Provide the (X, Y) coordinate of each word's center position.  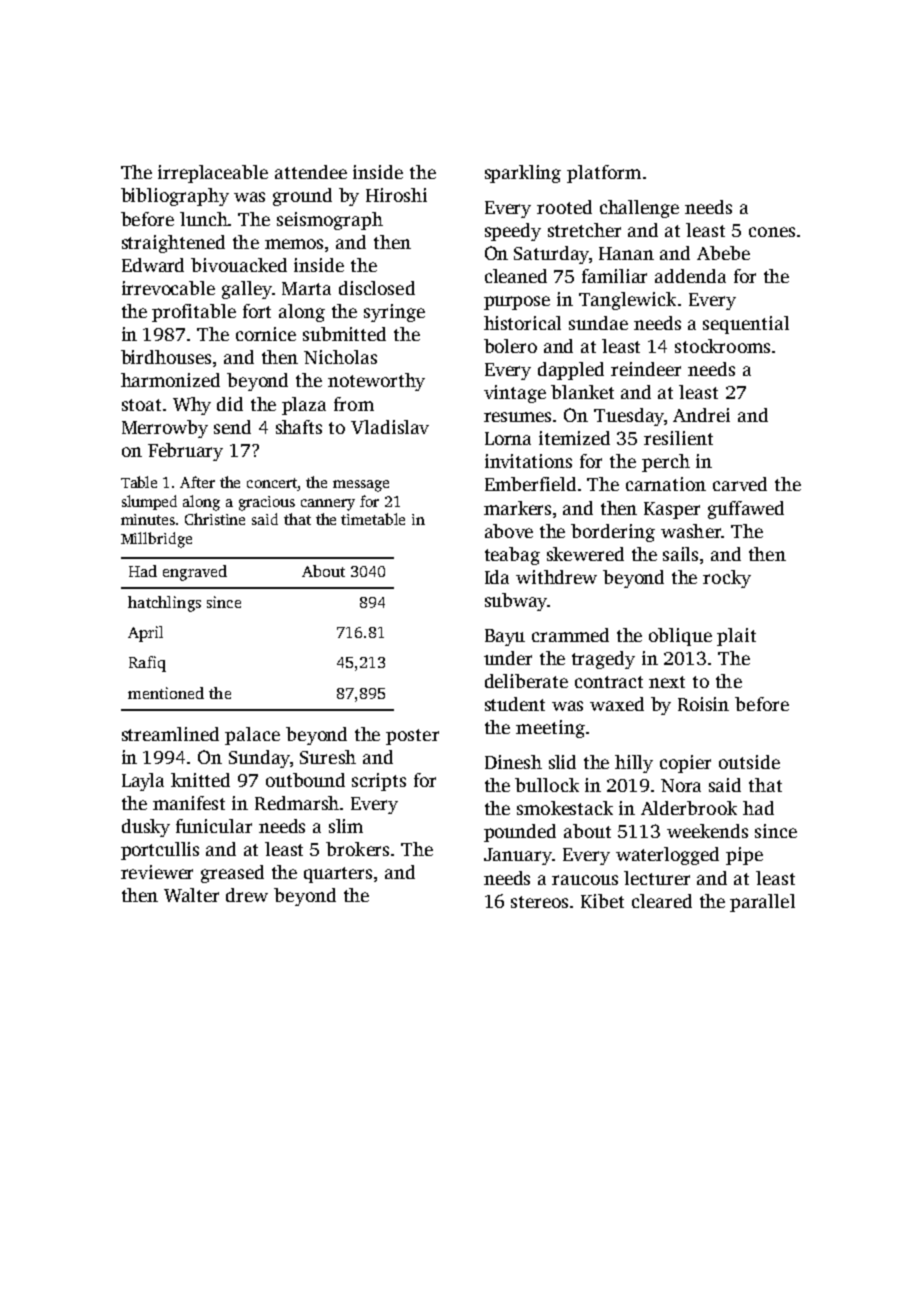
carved (740, 484)
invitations (528, 461)
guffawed (746, 510)
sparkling (523, 174)
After (197, 482)
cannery (328, 505)
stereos (539, 902)
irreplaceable (213, 174)
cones (772, 232)
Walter (191, 895)
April (145, 634)
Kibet (602, 901)
